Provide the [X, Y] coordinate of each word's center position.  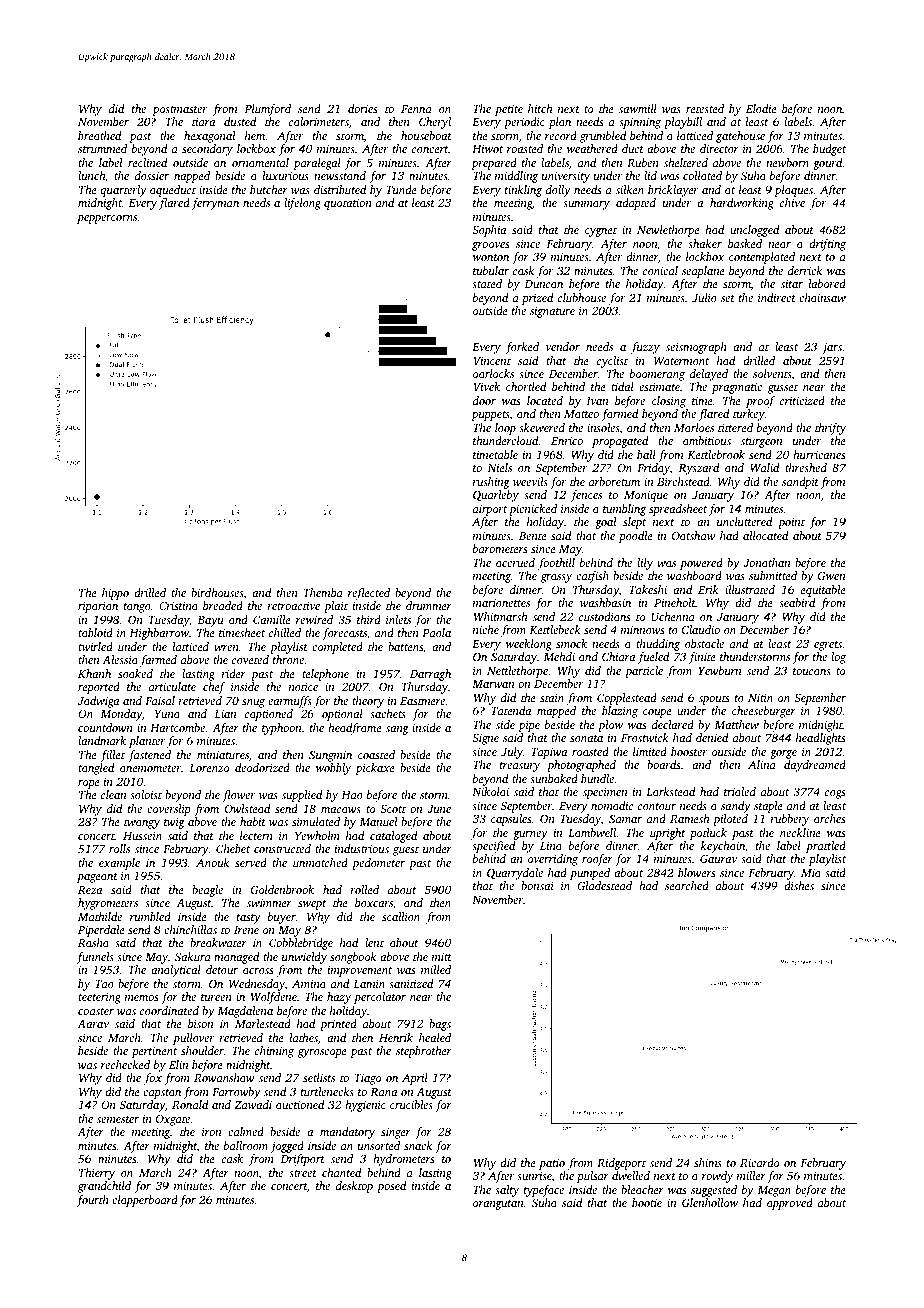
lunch [91, 175]
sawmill [638, 108]
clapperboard [145, 1201]
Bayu [210, 621]
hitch [540, 108]
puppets [490, 416]
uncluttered [744, 521]
